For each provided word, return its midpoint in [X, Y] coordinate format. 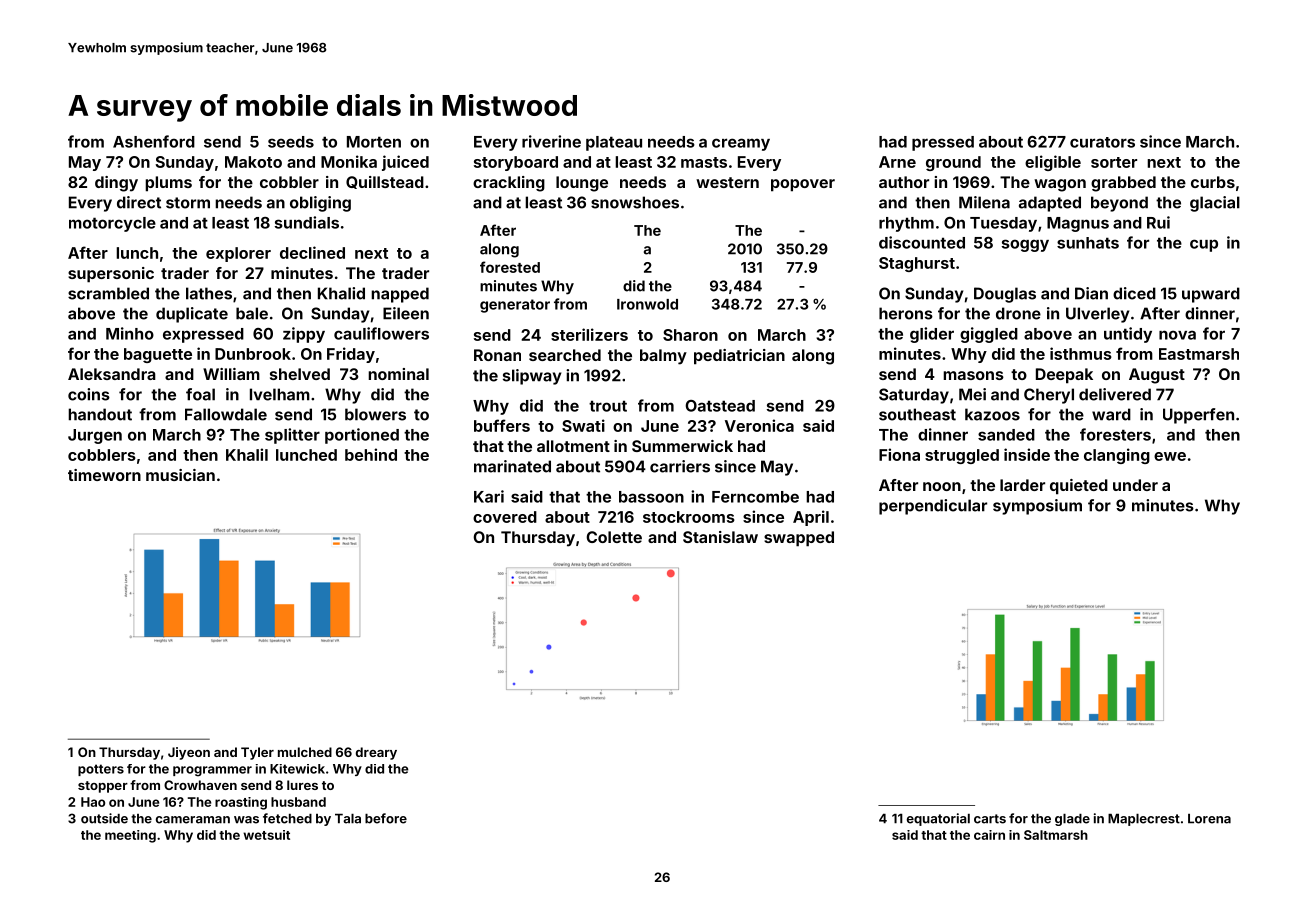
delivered [1115, 394]
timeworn [104, 475]
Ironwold [647, 304]
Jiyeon [189, 753]
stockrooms [689, 517]
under [1135, 485]
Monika [349, 161]
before [386, 818]
